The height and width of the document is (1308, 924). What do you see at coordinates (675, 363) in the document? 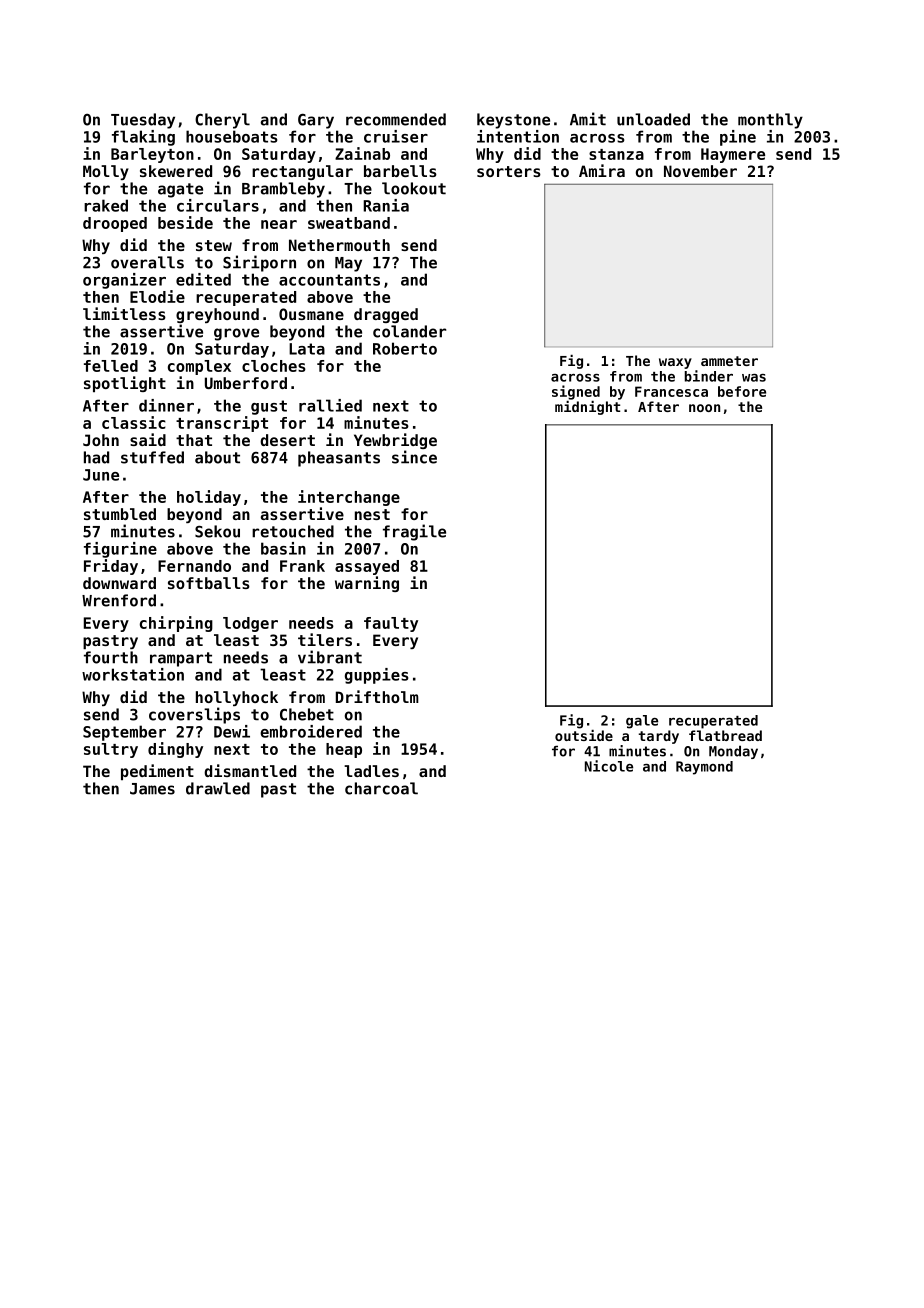
I see `waxy` at bounding box center [675, 363].
